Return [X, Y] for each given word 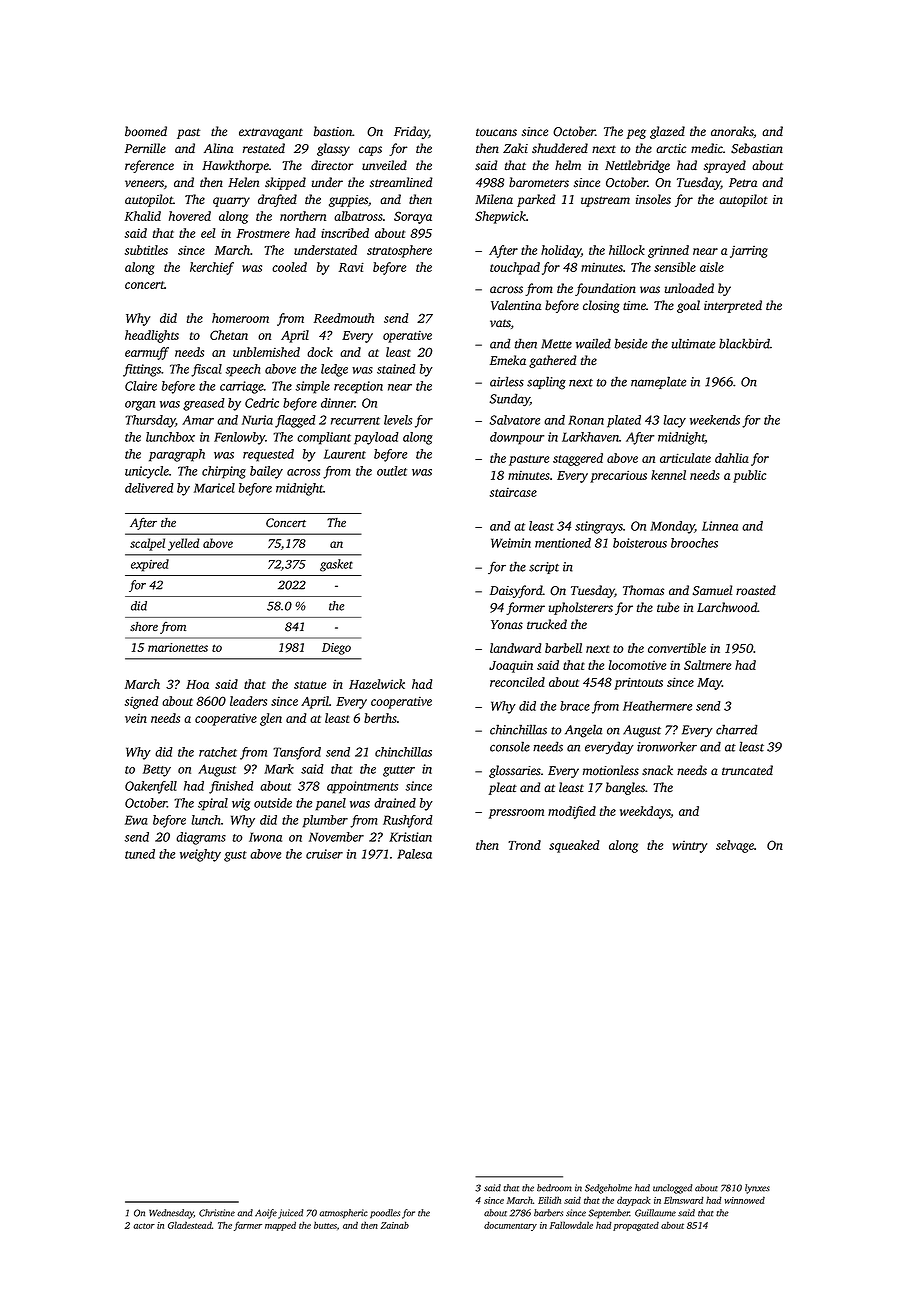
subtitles [146, 250]
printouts [638, 683]
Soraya [413, 217]
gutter [399, 771]
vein [136, 718]
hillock [627, 250]
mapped [280, 1226]
